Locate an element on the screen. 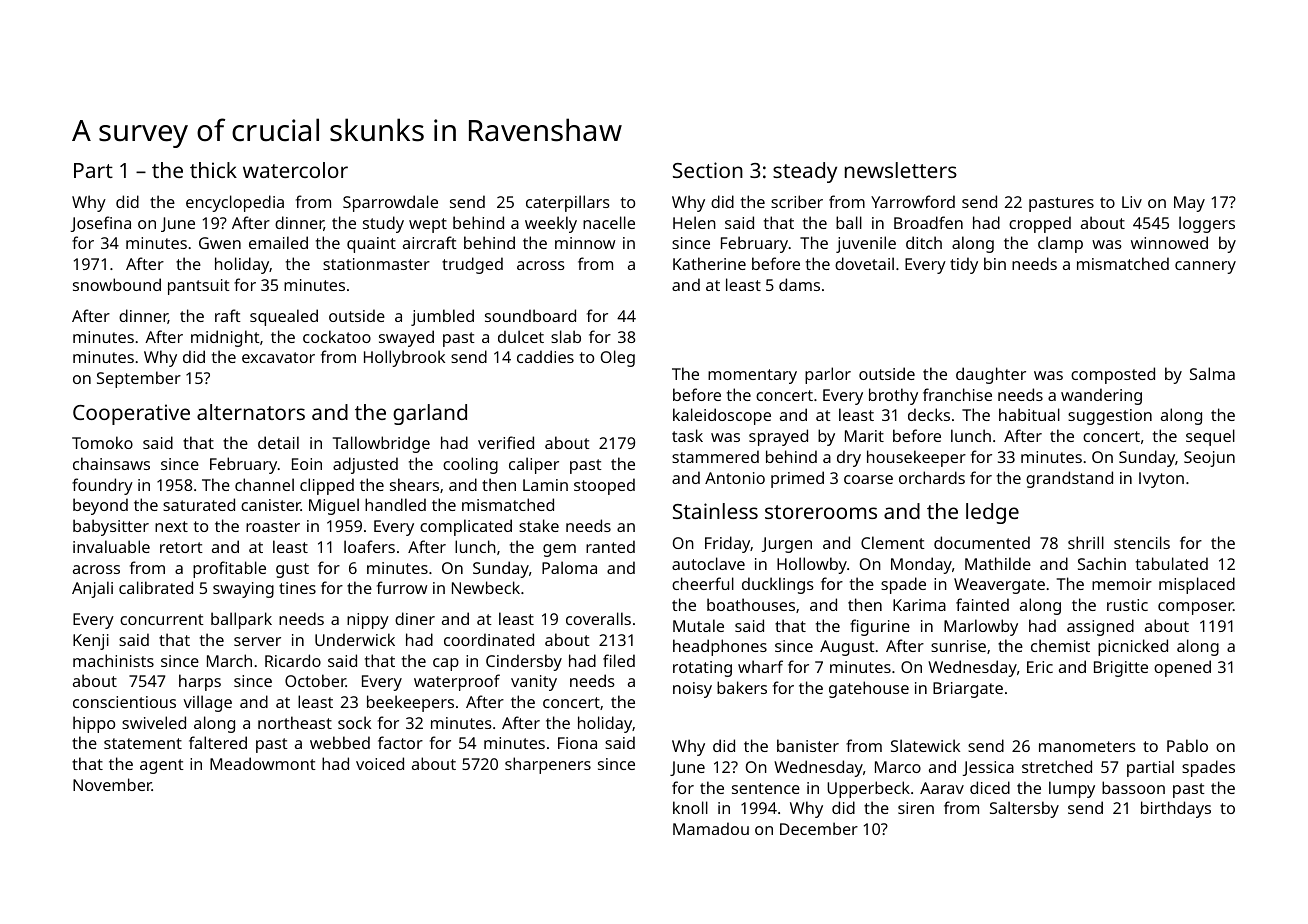 This screenshot has width=1308, height=924. Meadowmont is located at coordinates (263, 763).
